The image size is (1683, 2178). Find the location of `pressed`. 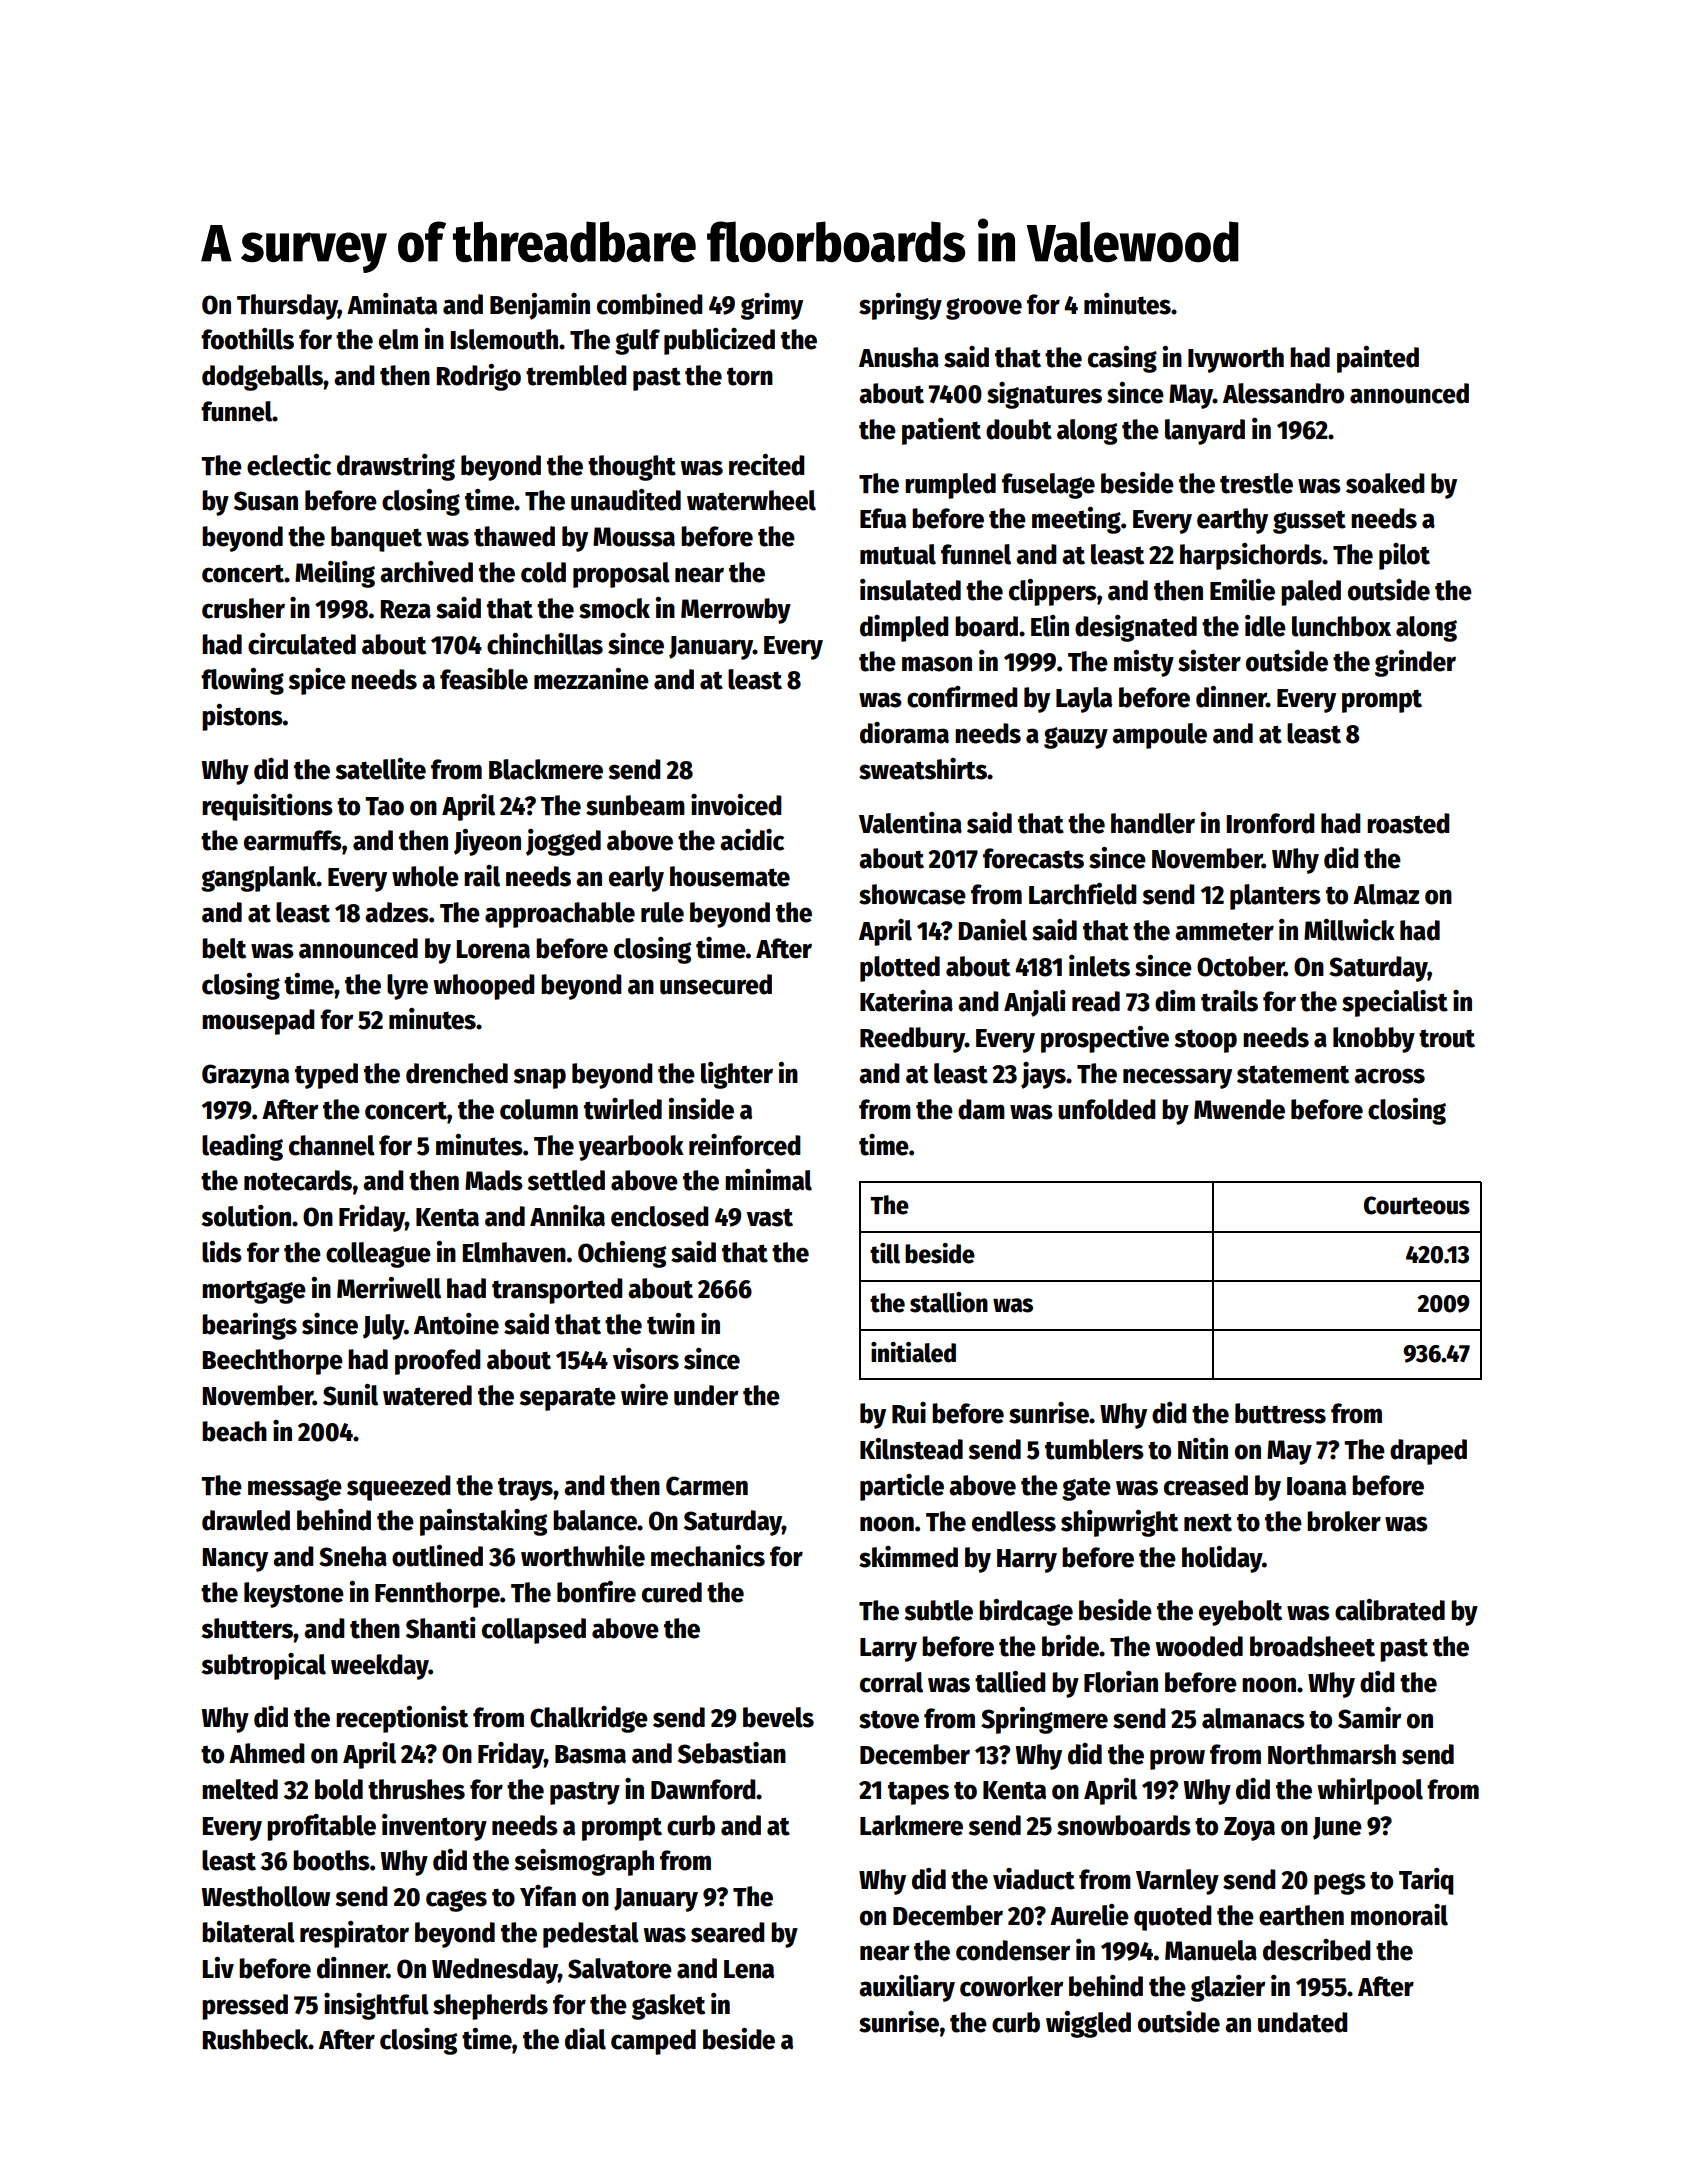

pressed is located at coordinates (245, 2007).
